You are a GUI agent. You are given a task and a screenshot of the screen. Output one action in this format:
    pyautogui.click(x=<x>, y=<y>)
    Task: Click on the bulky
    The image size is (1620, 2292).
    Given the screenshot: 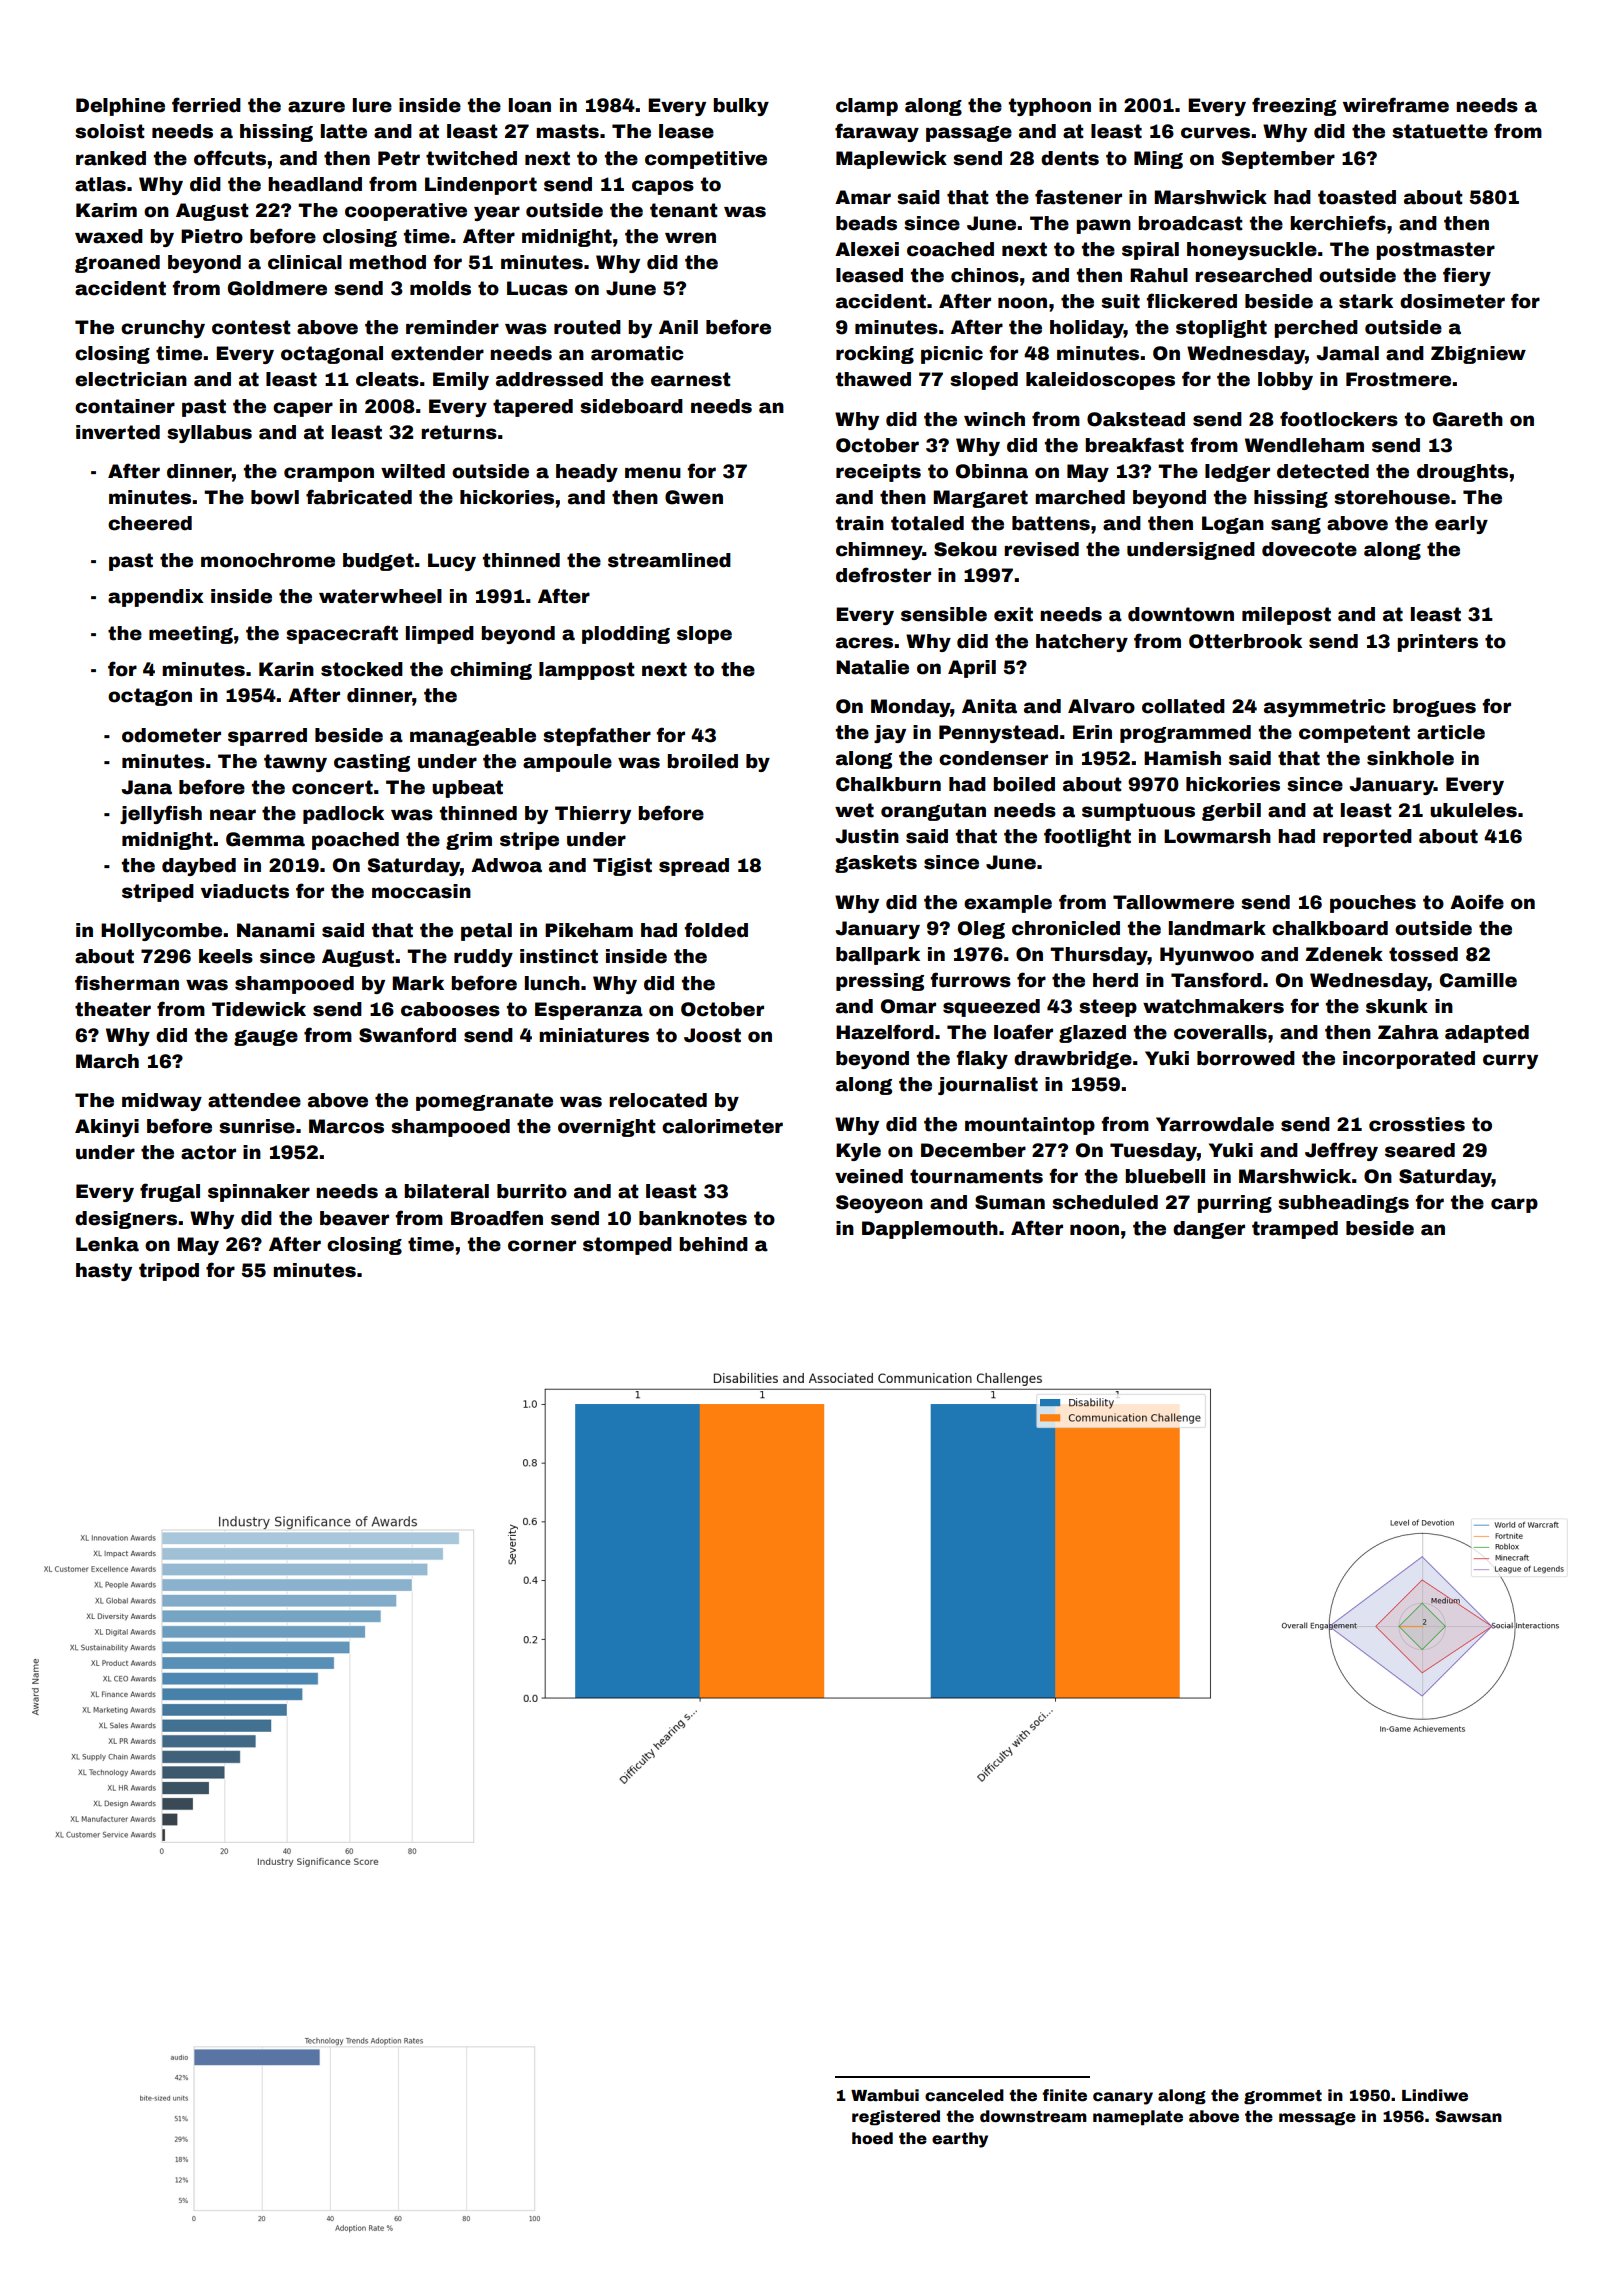 What is the action you would take?
    pyautogui.click(x=741, y=107)
